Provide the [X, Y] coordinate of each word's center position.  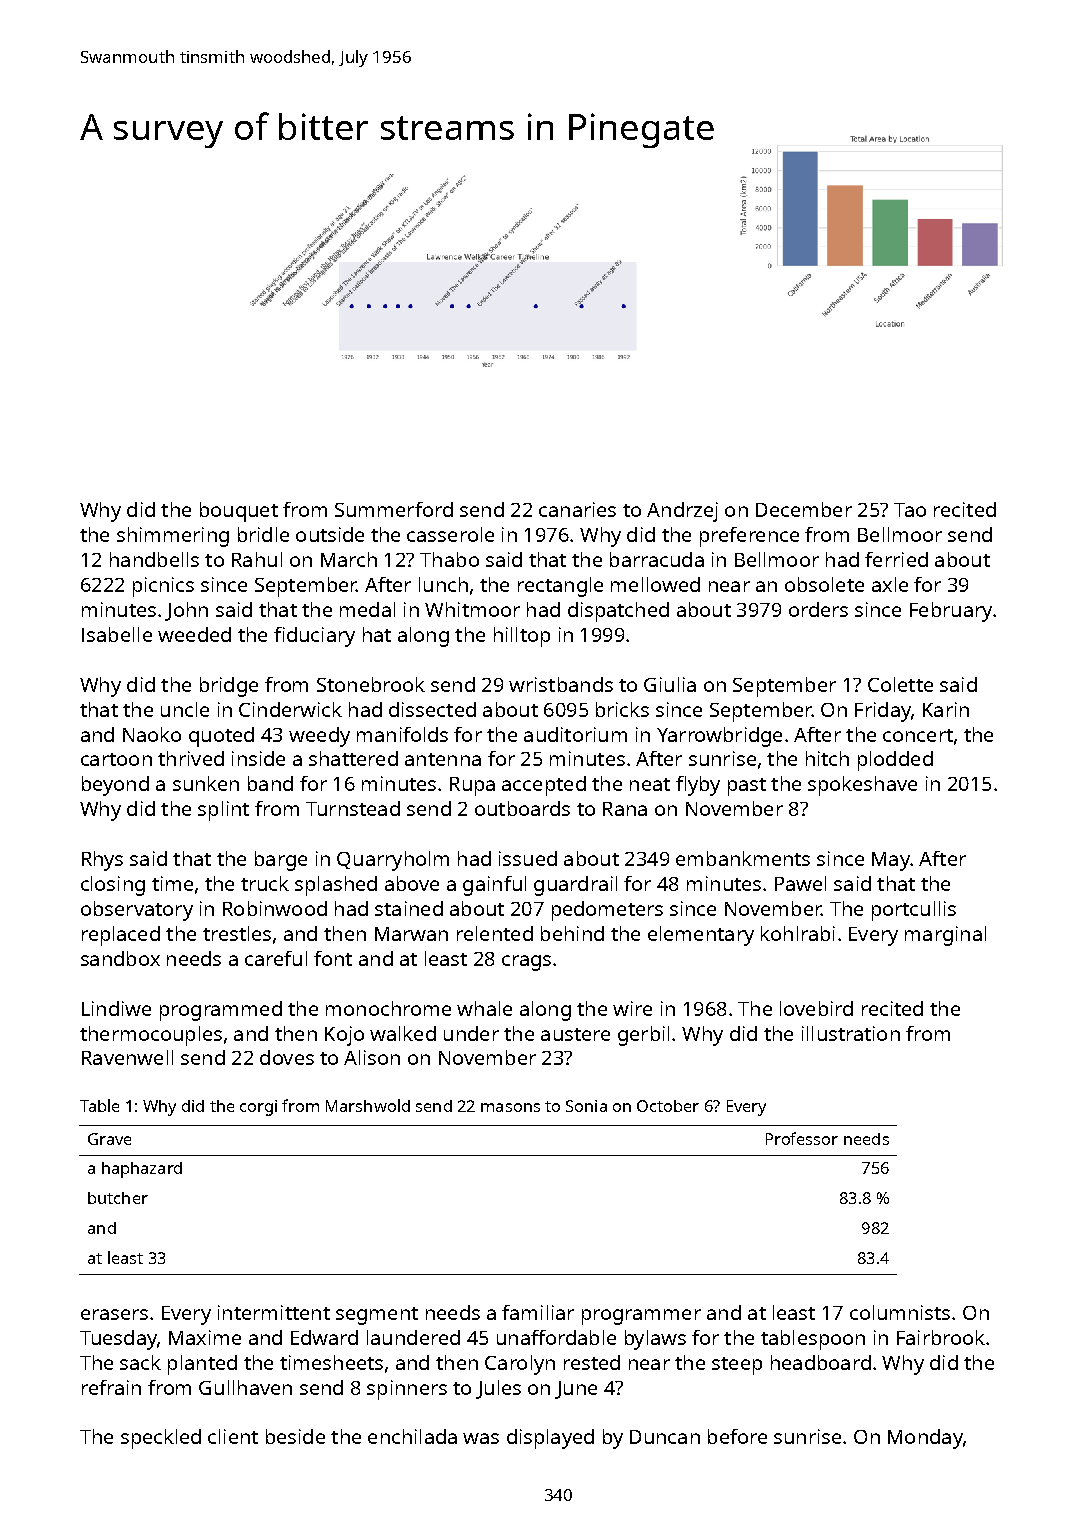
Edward [324, 1337]
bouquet [239, 512]
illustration [851, 1033]
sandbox [120, 958]
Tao [910, 510]
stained [409, 908]
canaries [577, 509]
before [737, 1436]
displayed [550, 1439]
